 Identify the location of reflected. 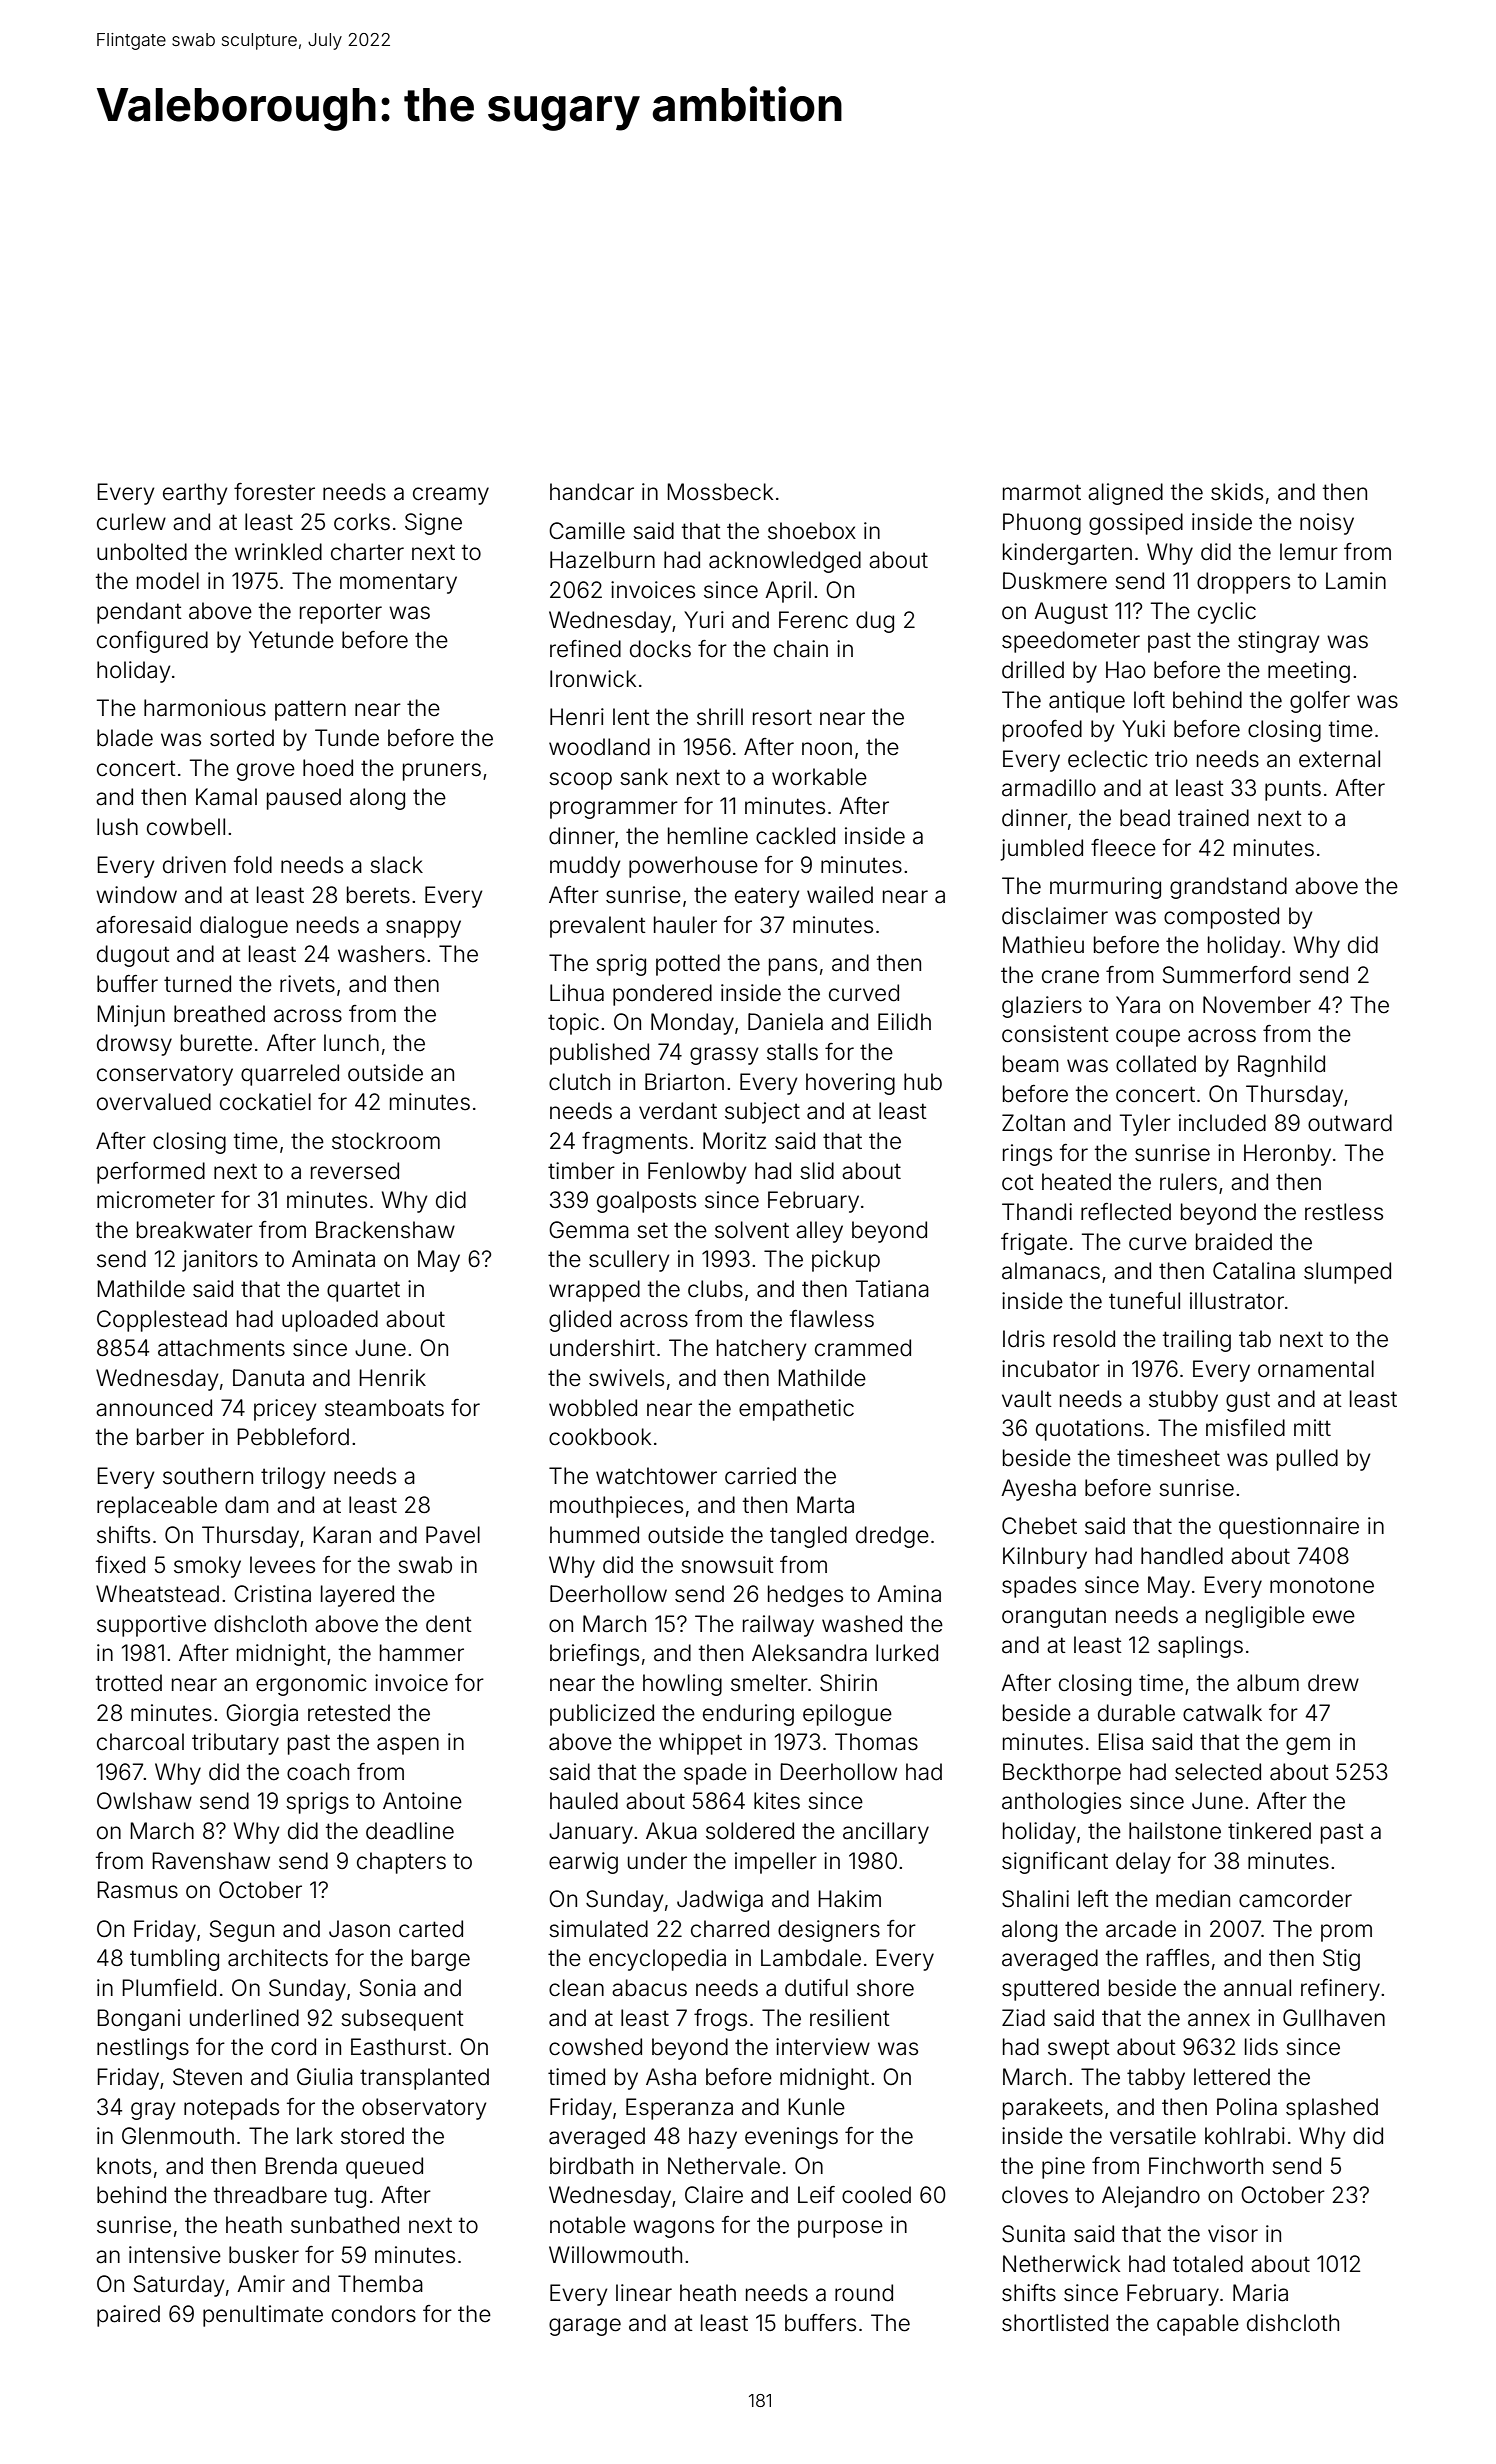
(1126, 1212).
